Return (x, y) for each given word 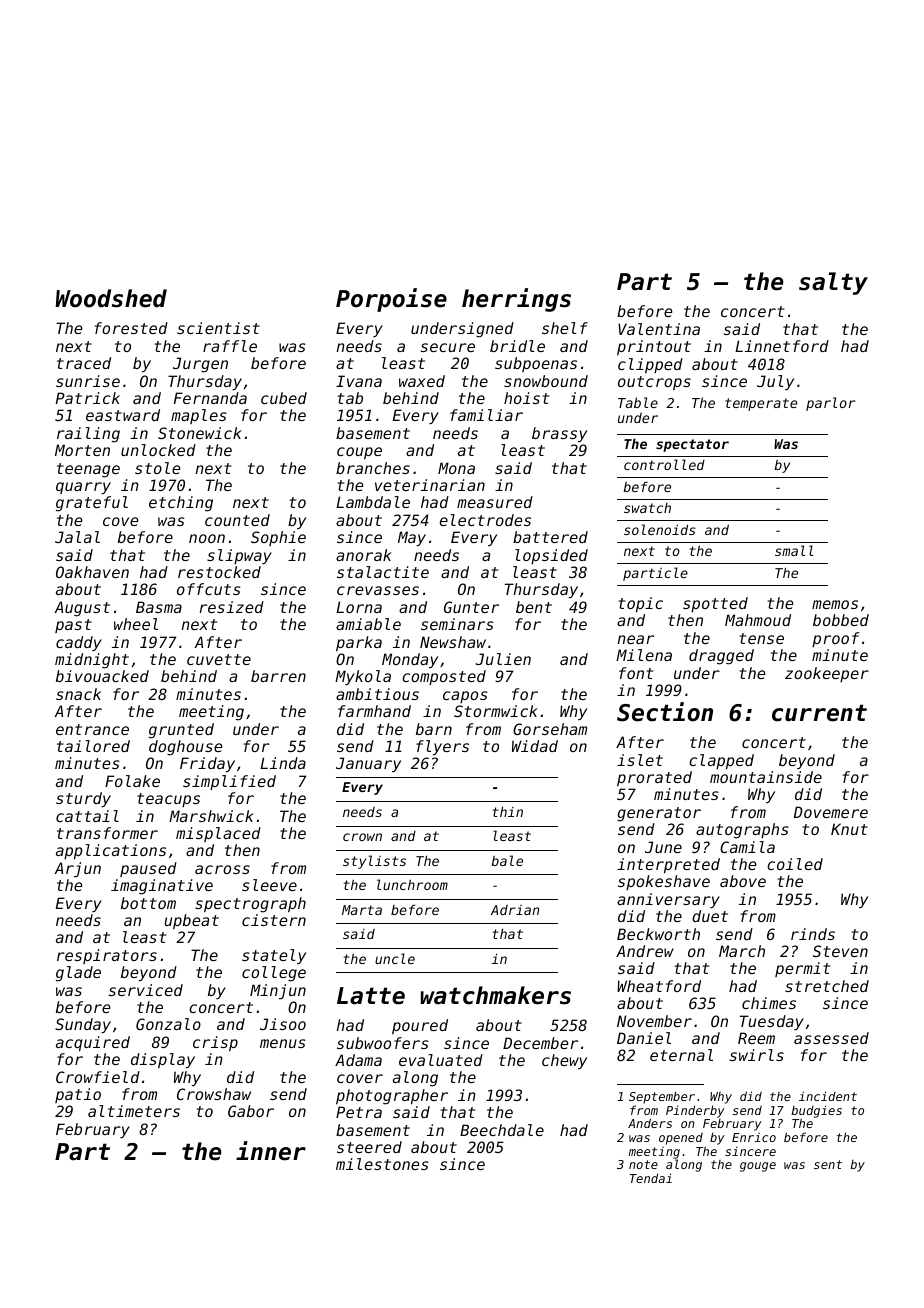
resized (232, 607)
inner (271, 1151)
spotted (715, 604)
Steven (840, 951)
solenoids (659, 529)
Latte (371, 996)
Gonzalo (168, 1024)
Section (665, 712)
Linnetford (782, 346)
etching (181, 504)
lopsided (551, 556)
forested (131, 328)
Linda (283, 763)
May (412, 538)
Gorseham (550, 729)
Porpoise (391, 300)
